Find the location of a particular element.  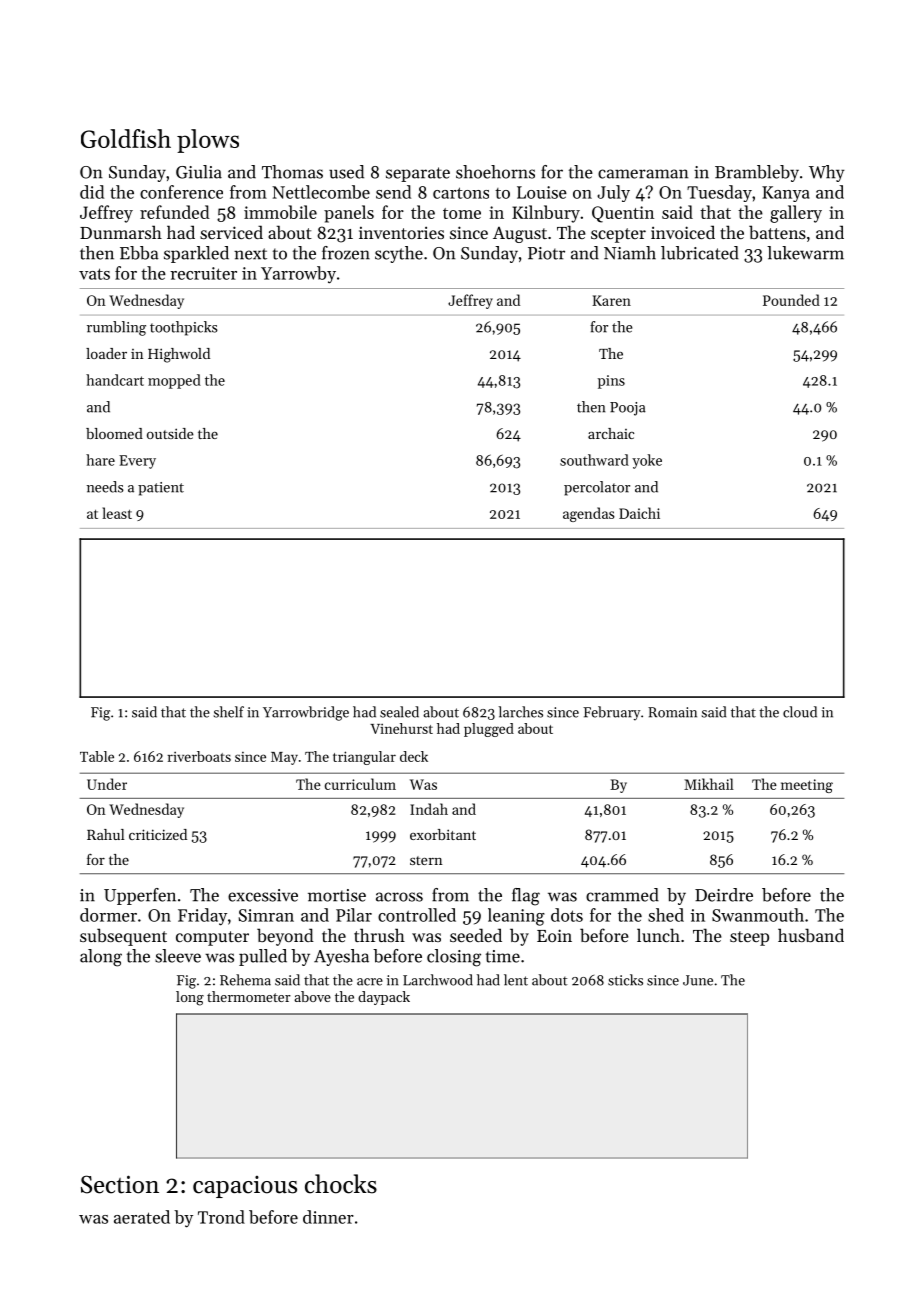

Why is located at coordinates (827, 173).
